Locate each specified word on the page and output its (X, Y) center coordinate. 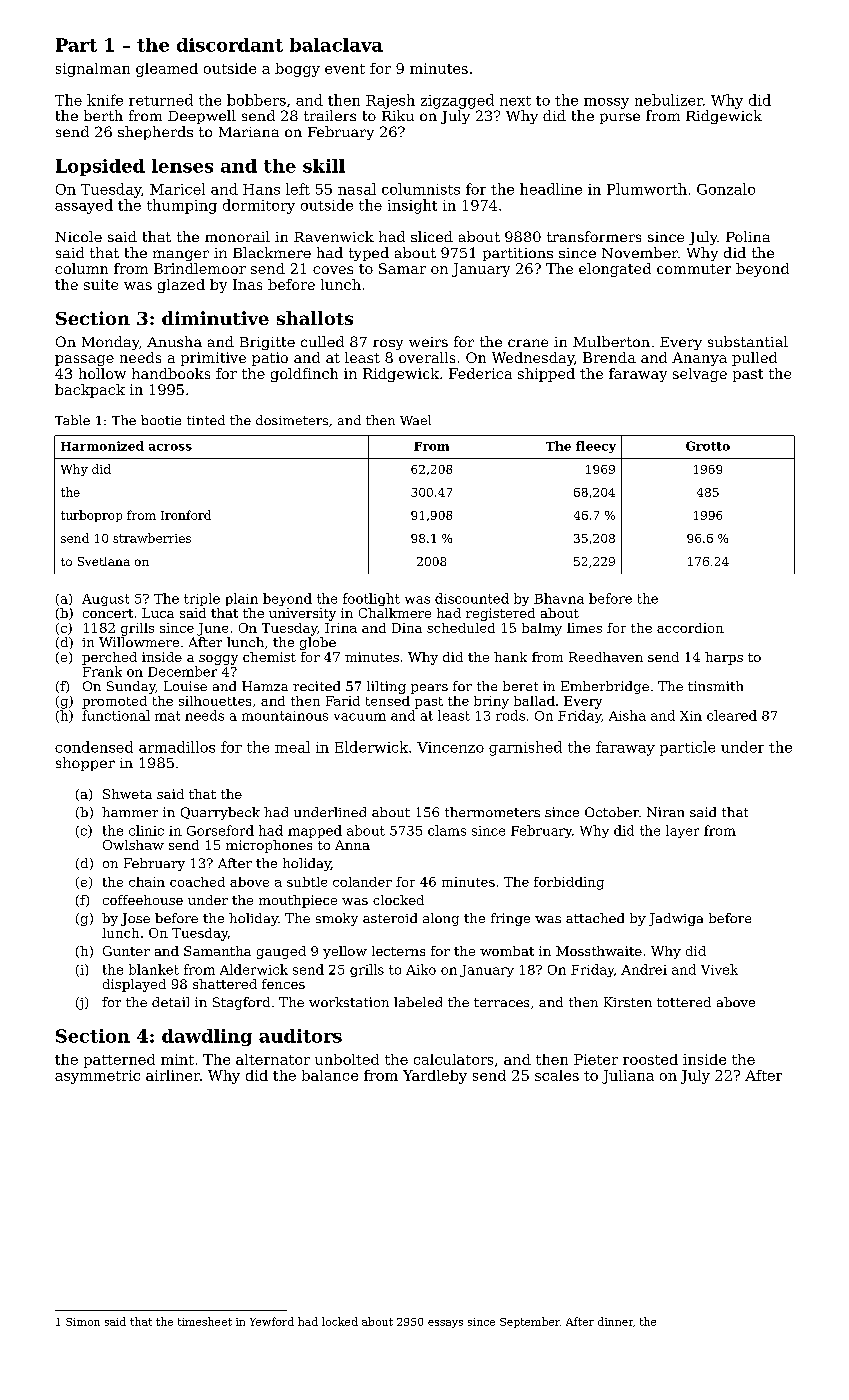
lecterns (398, 951)
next (515, 101)
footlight (371, 599)
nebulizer (669, 100)
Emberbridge (605, 687)
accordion (690, 628)
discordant (230, 45)
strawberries (152, 538)
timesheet (205, 1321)
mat (167, 716)
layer (682, 831)
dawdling (207, 1037)
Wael (415, 420)
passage (84, 360)
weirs (428, 342)
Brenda (609, 357)
